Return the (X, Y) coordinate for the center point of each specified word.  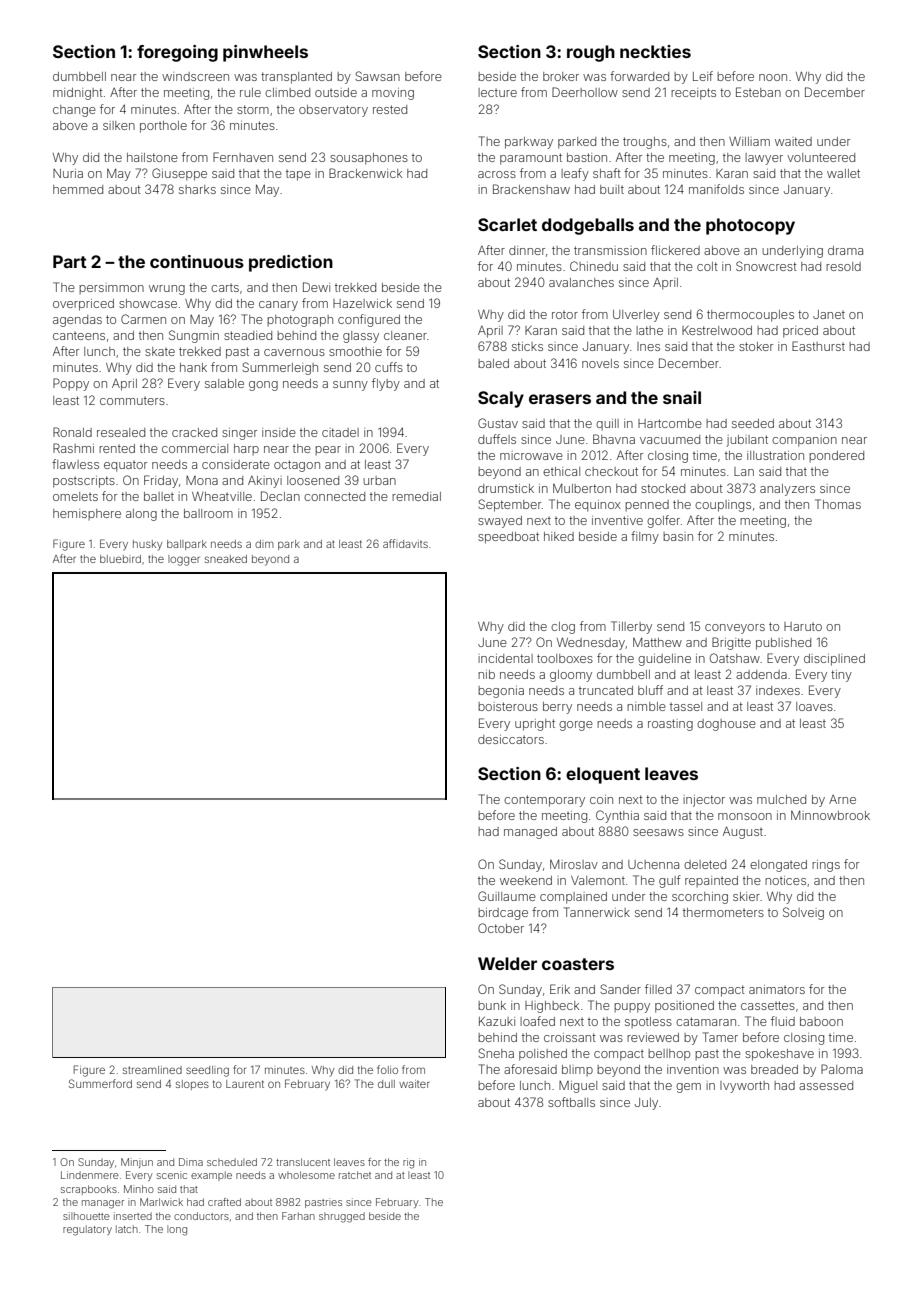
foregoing (177, 53)
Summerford (100, 1083)
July (646, 1104)
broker (561, 76)
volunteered (821, 157)
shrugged (342, 1217)
